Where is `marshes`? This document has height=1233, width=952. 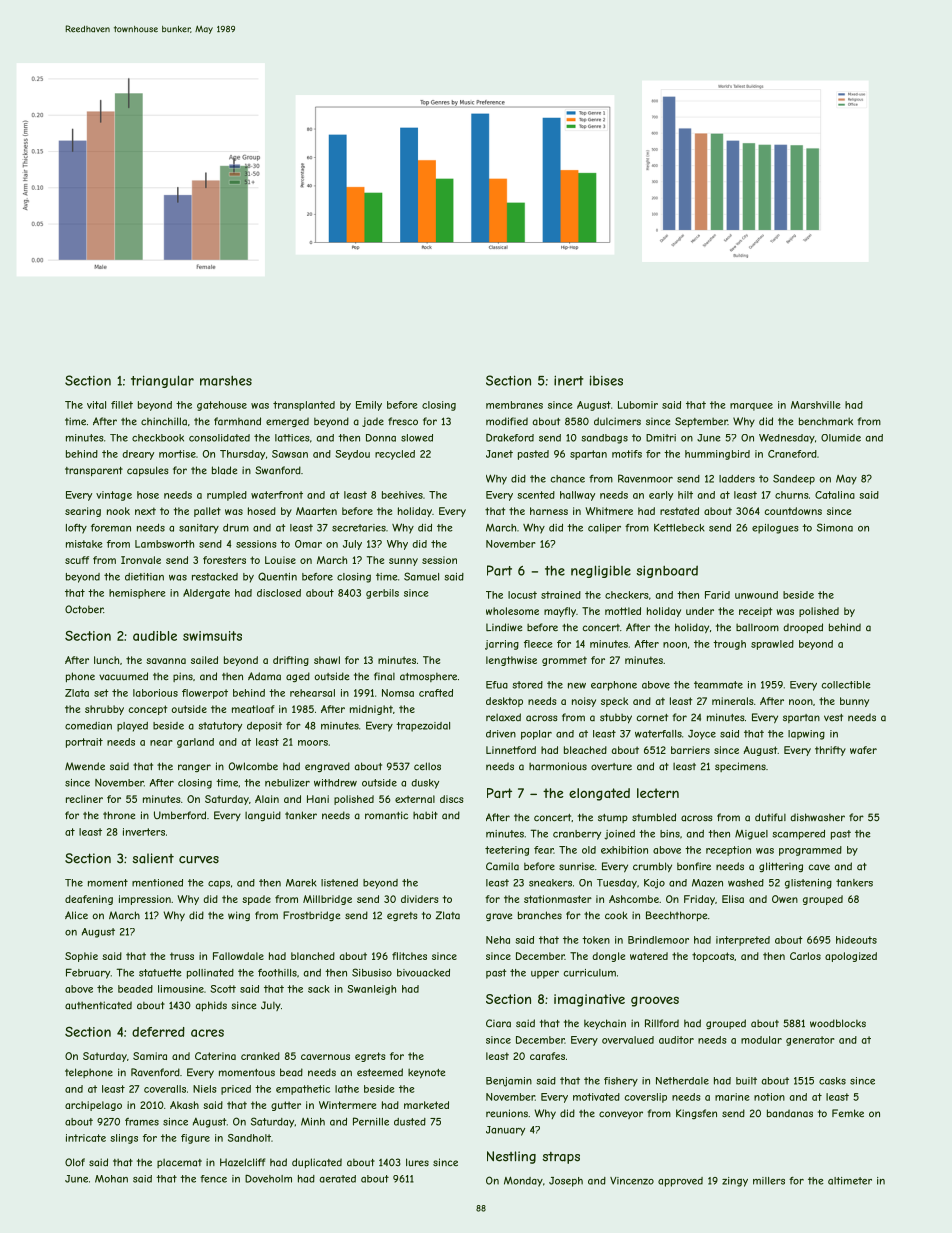 marshes is located at coordinates (226, 381).
